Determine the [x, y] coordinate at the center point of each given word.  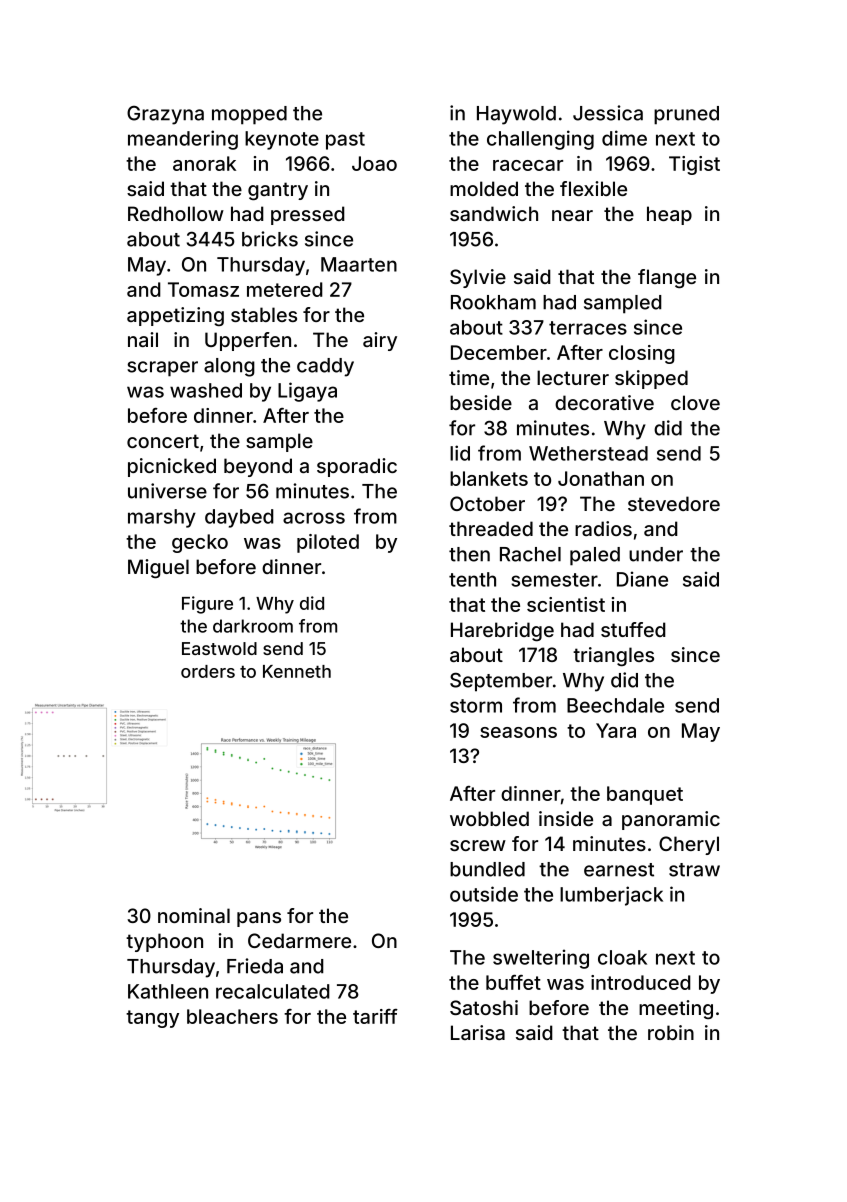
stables [264, 314]
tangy [152, 1019]
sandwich [494, 213]
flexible [593, 188]
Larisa [478, 1032]
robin [671, 1032]
